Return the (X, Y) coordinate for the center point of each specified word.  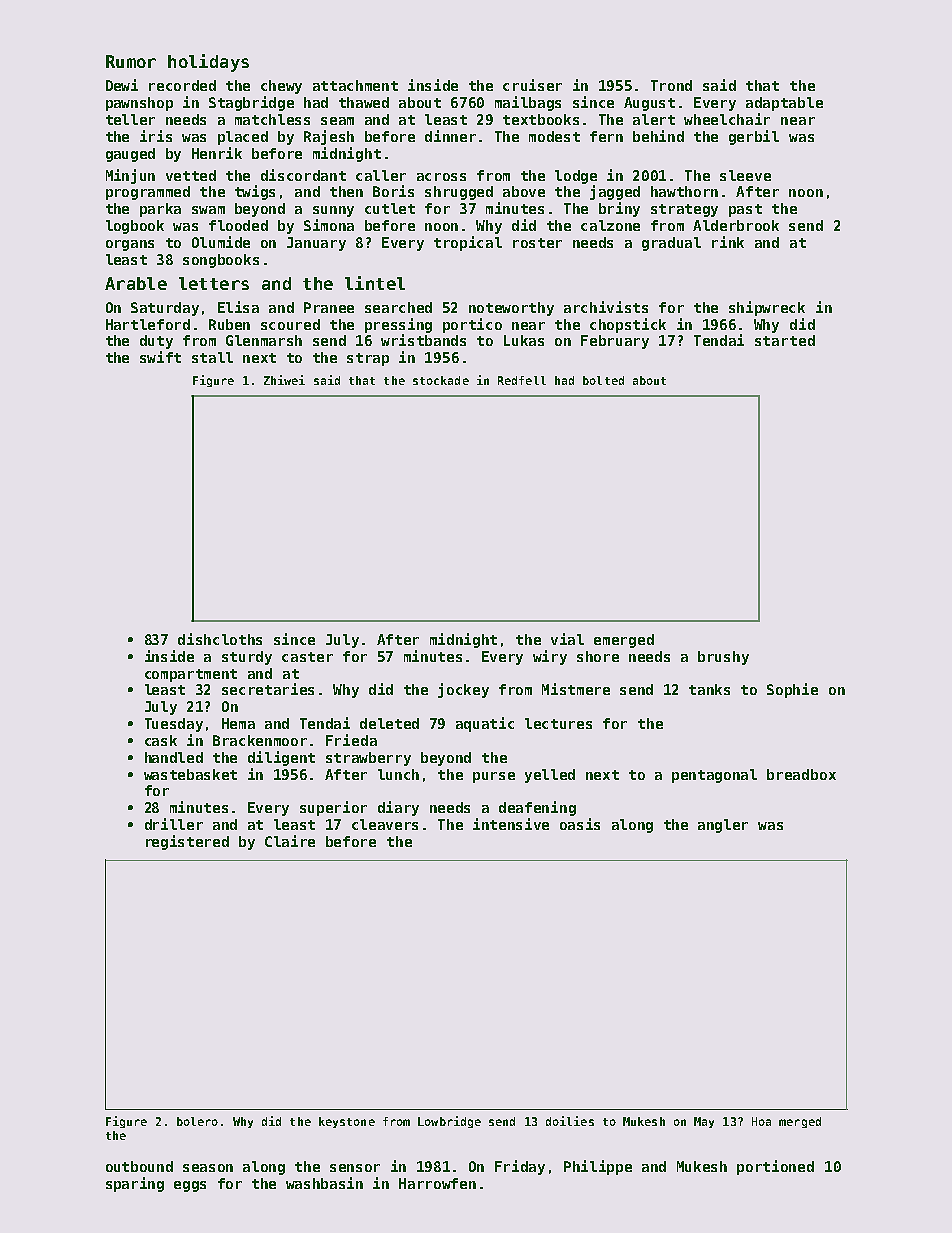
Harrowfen (437, 1183)
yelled (550, 776)
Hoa (761, 1121)
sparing (135, 1184)
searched (398, 307)
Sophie (792, 690)
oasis (580, 824)
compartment (191, 675)
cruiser (532, 85)
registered (187, 842)
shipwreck (767, 308)
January (316, 244)
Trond (671, 85)
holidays (208, 63)
